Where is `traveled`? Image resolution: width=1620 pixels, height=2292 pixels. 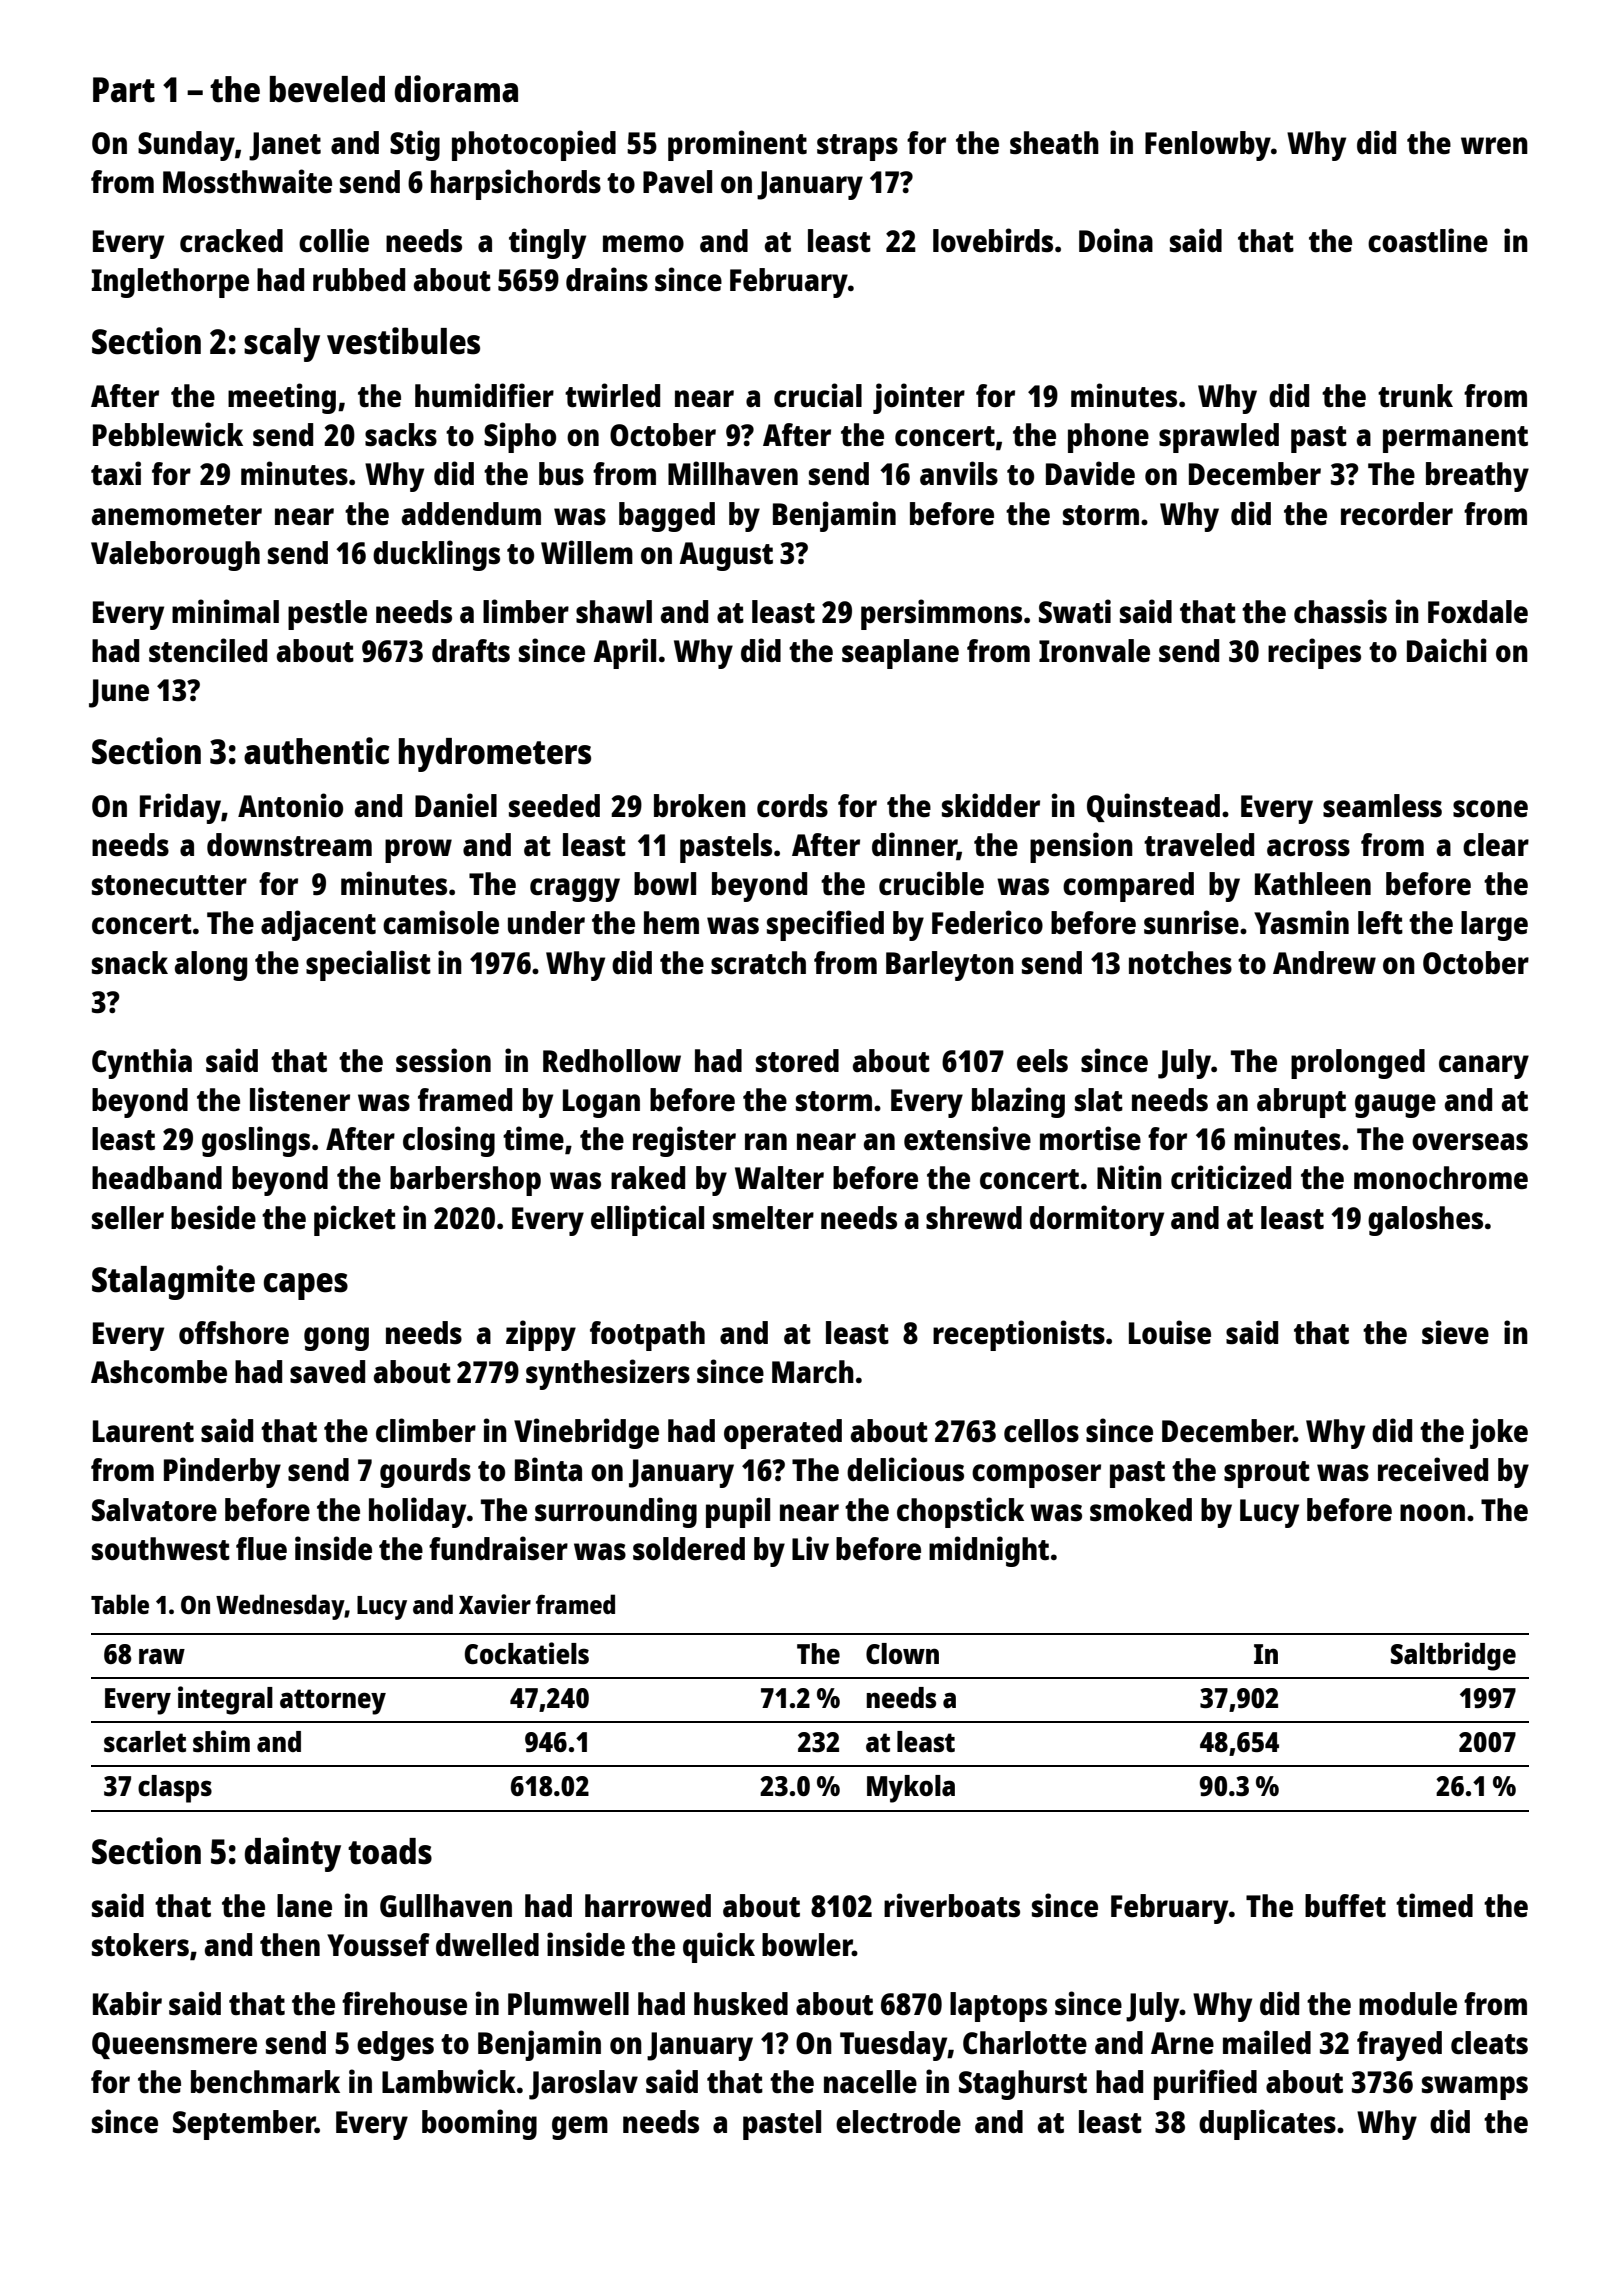
traveled is located at coordinates (1199, 844).
